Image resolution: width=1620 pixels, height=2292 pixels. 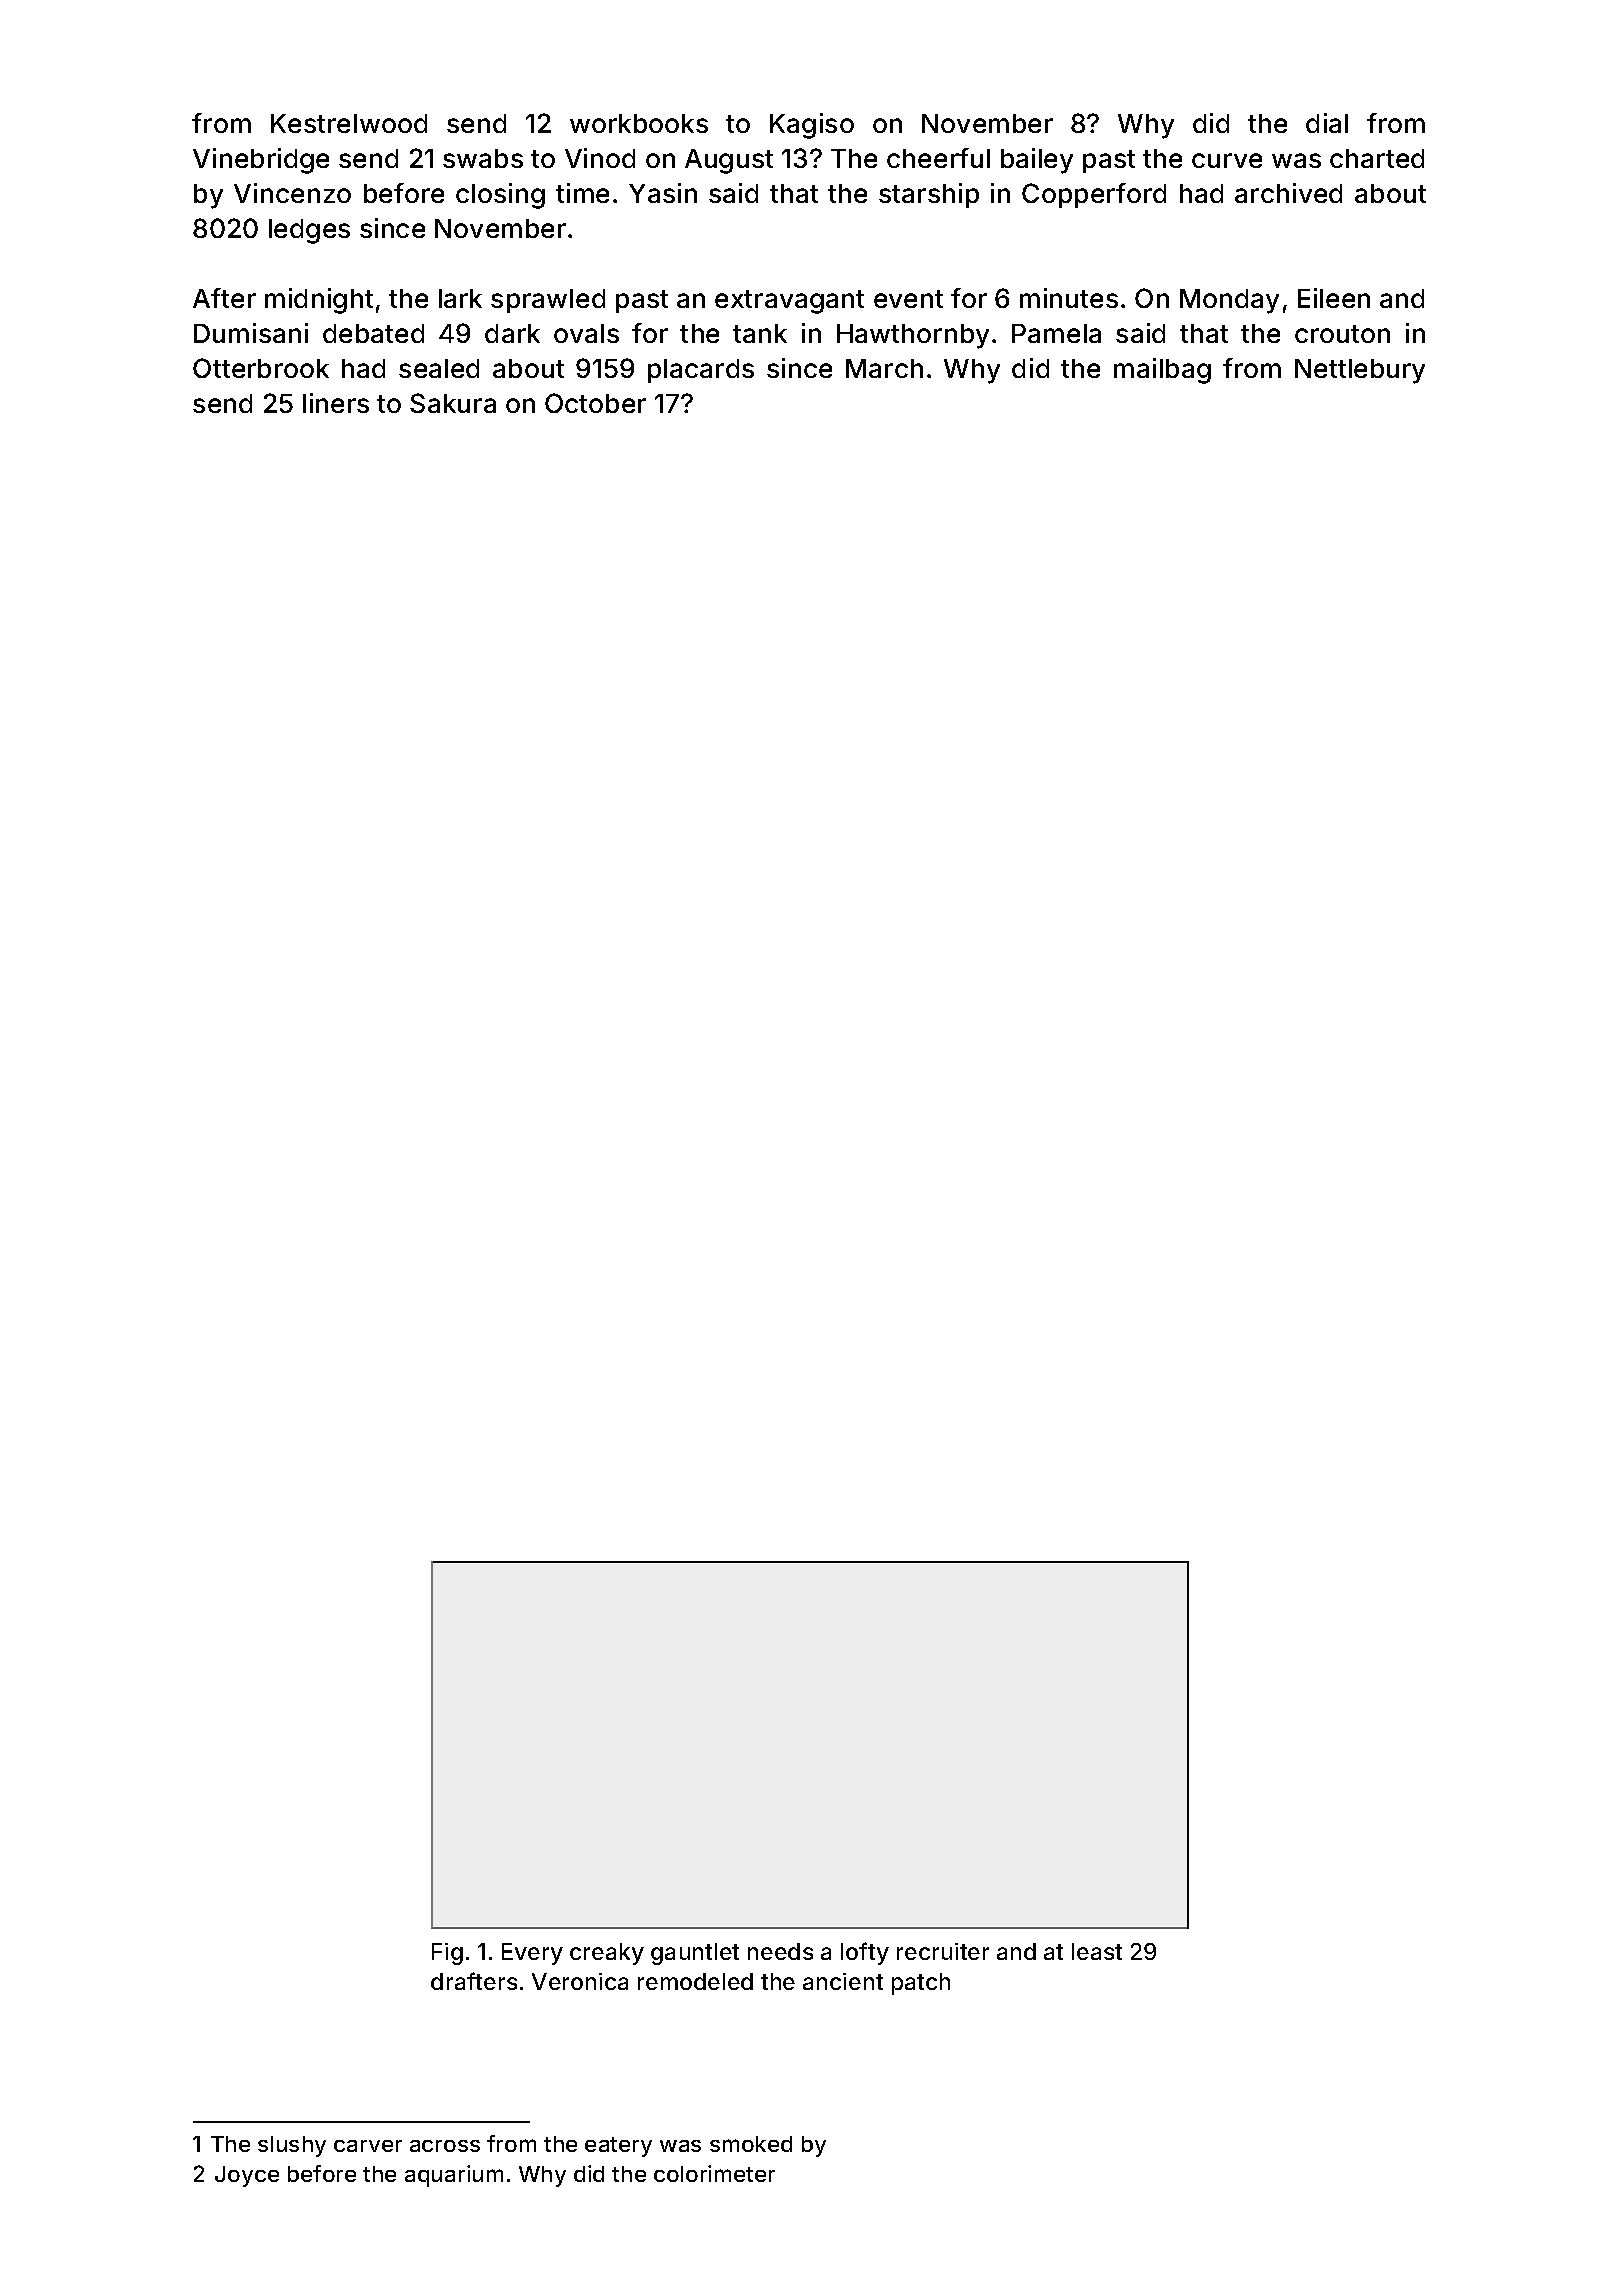 I want to click on Sakura, so click(x=453, y=403).
